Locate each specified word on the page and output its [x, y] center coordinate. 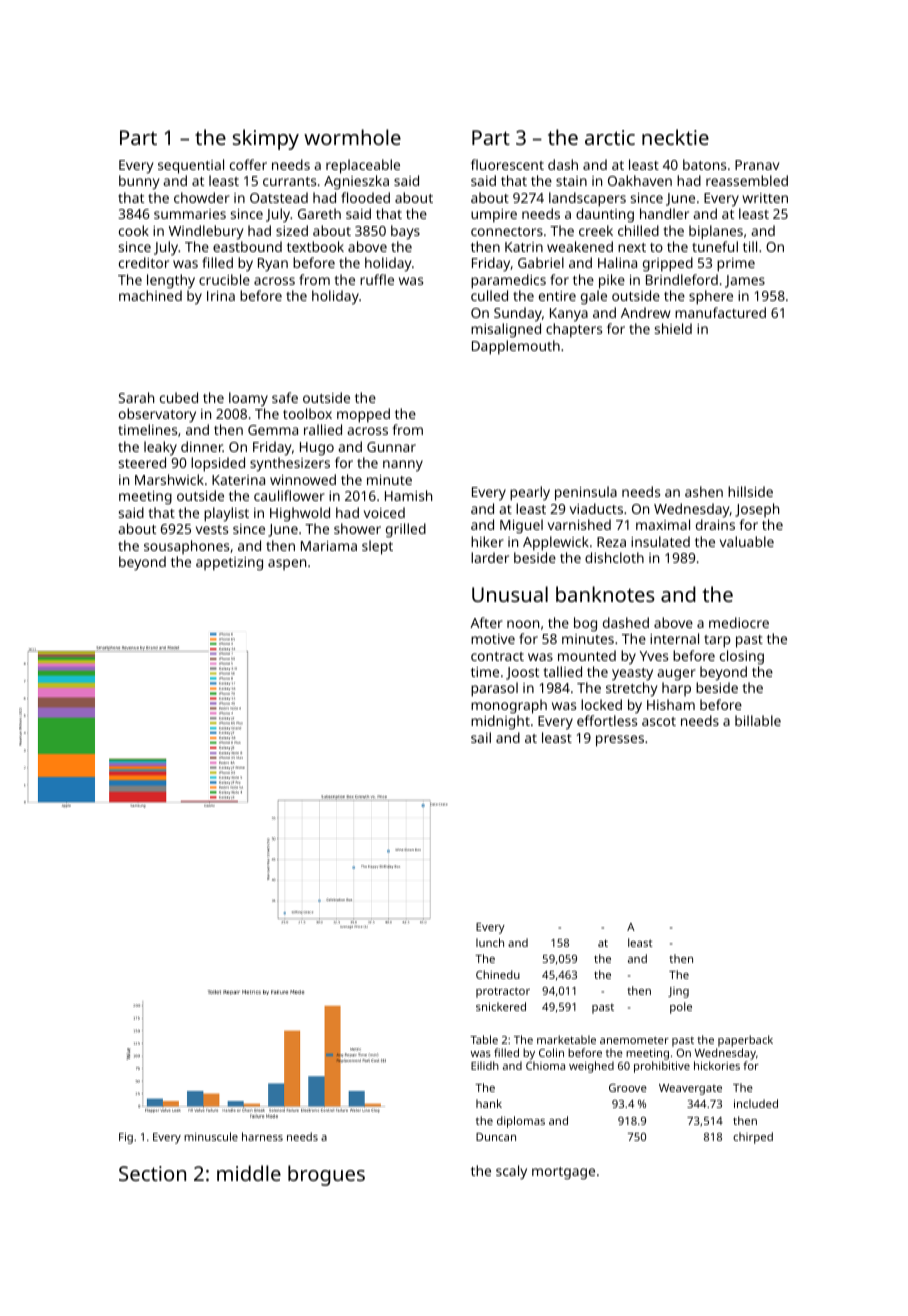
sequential [191, 166]
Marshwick [169, 479]
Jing [678, 992]
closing [742, 657]
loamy [248, 399]
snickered [501, 1006]
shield [673, 328]
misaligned [506, 330]
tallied [562, 671]
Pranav [757, 165]
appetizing [229, 564]
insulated [660, 541]
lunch [490, 942]
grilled [406, 530]
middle [249, 1173]
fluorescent [507, 164]
